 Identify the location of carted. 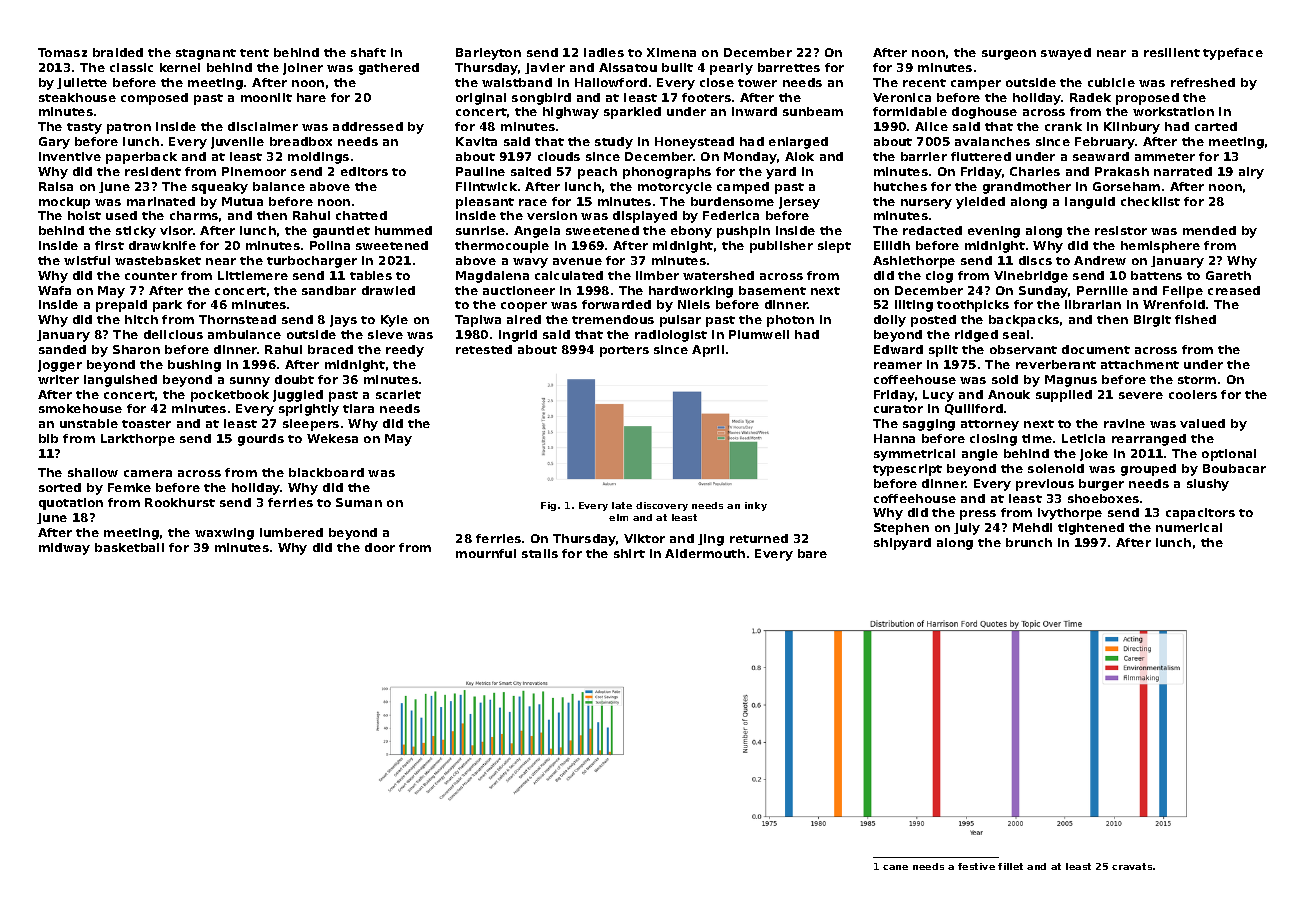
(1216, 126).
